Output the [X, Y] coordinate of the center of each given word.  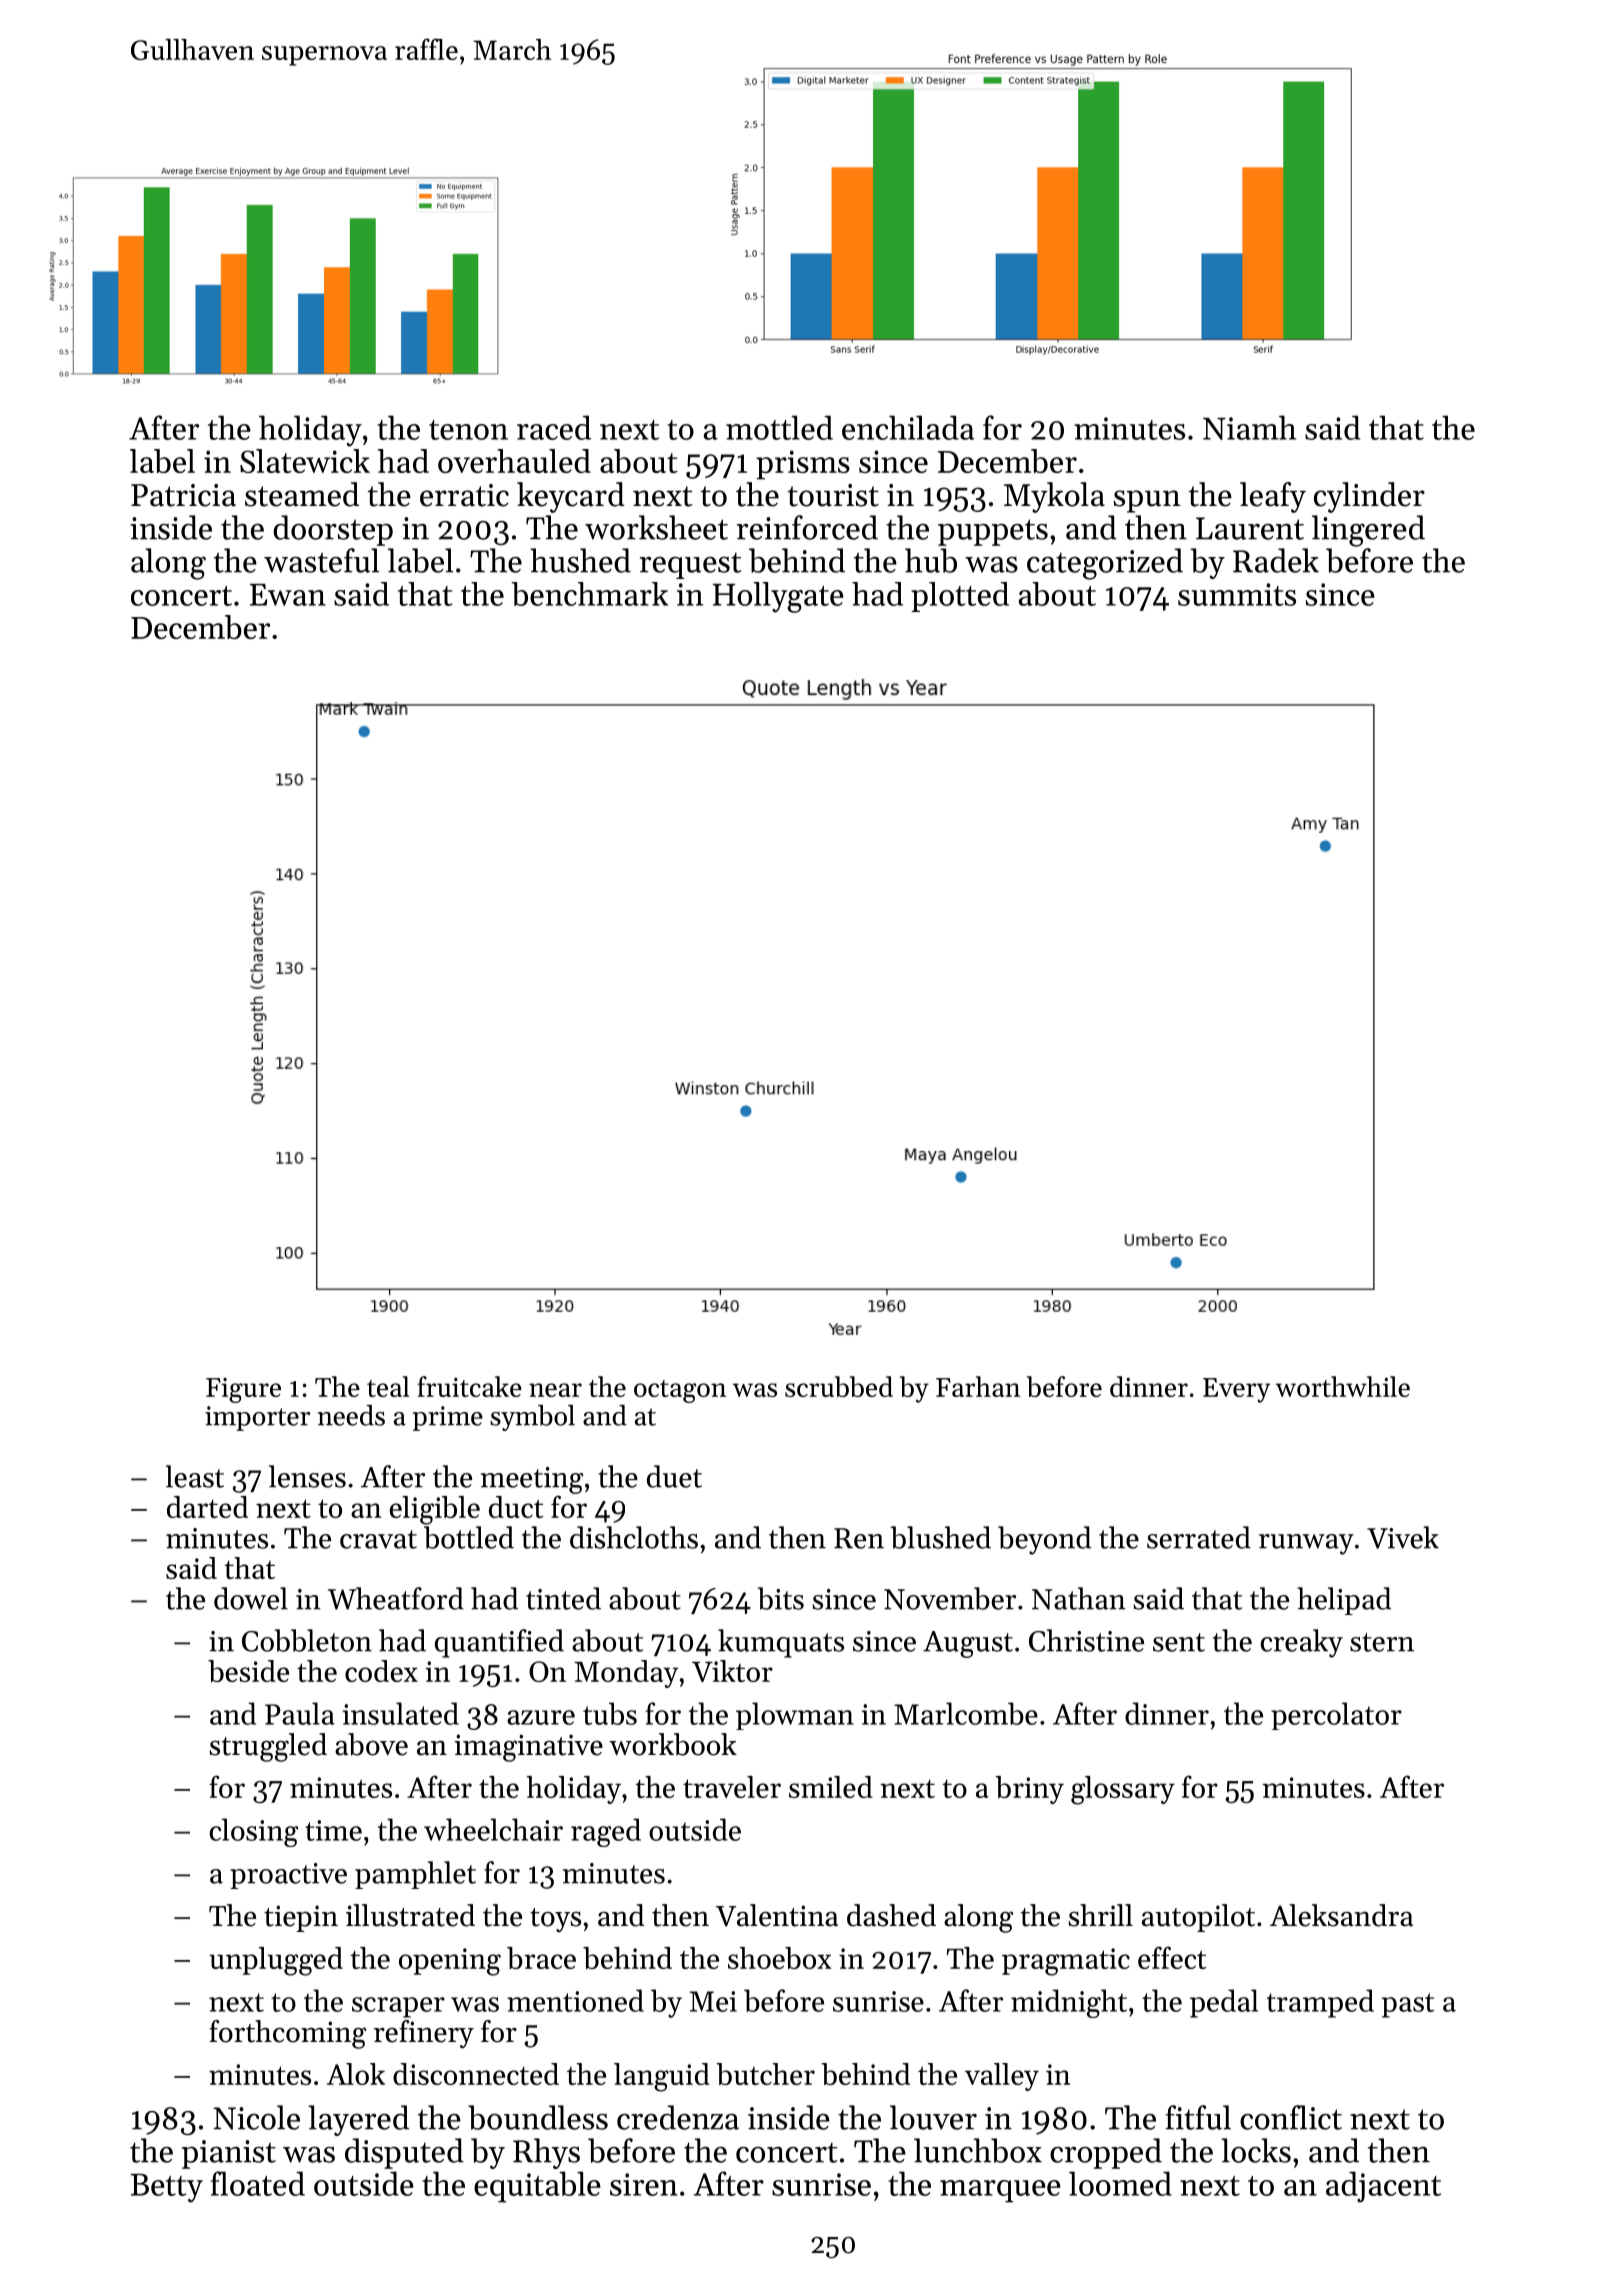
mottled [779, 427]
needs [351, 1415]
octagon [680, 1391]
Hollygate [778, 597]
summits [1237, 594]
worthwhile [1343, 1386]
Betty [166, 2188]
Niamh [1250, 427]
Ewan [288, 595]
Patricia [183, 495]
